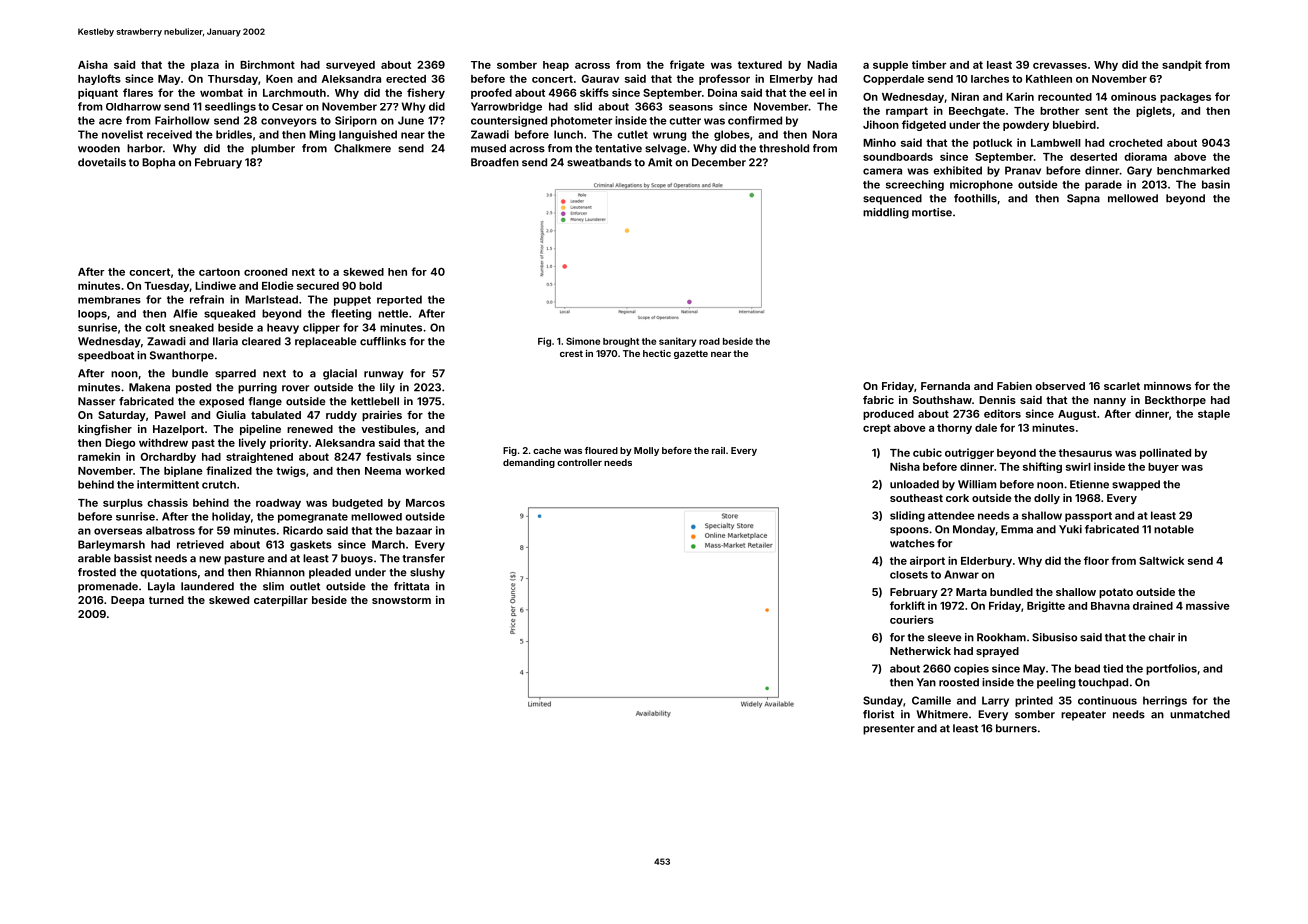 The width and height of the screenshot is (1308, 924). I want to click on mortise, so click(932, 212).
